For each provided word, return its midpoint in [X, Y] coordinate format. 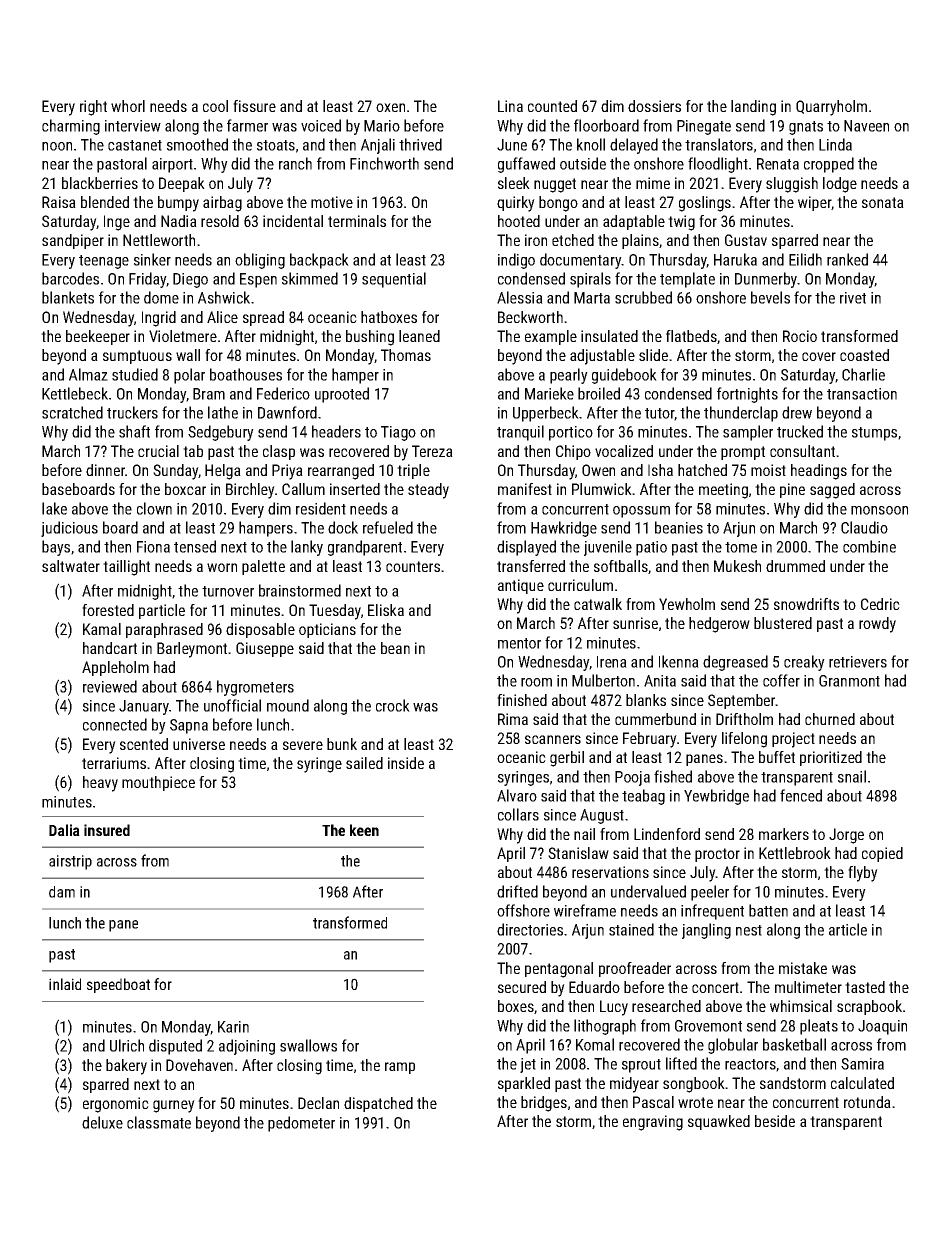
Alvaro [517, 795]
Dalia [64, 830]
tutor [659, 413]
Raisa [59, 202]
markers [784, 834]
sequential [394, 280]
